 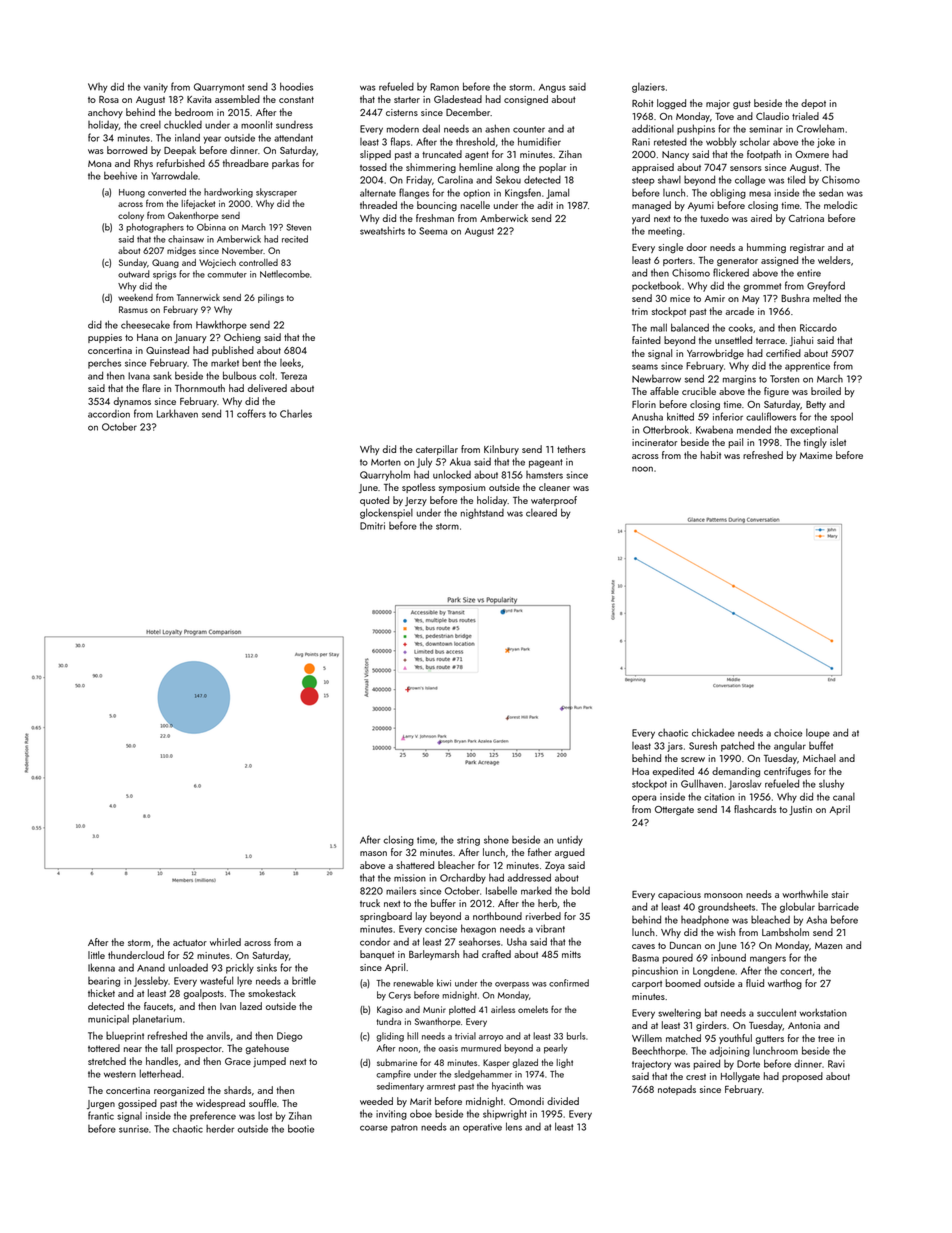 What do you see at coordinates (105, 113) in the document?
I see `anchovy` at bounding box center [105, 113].
